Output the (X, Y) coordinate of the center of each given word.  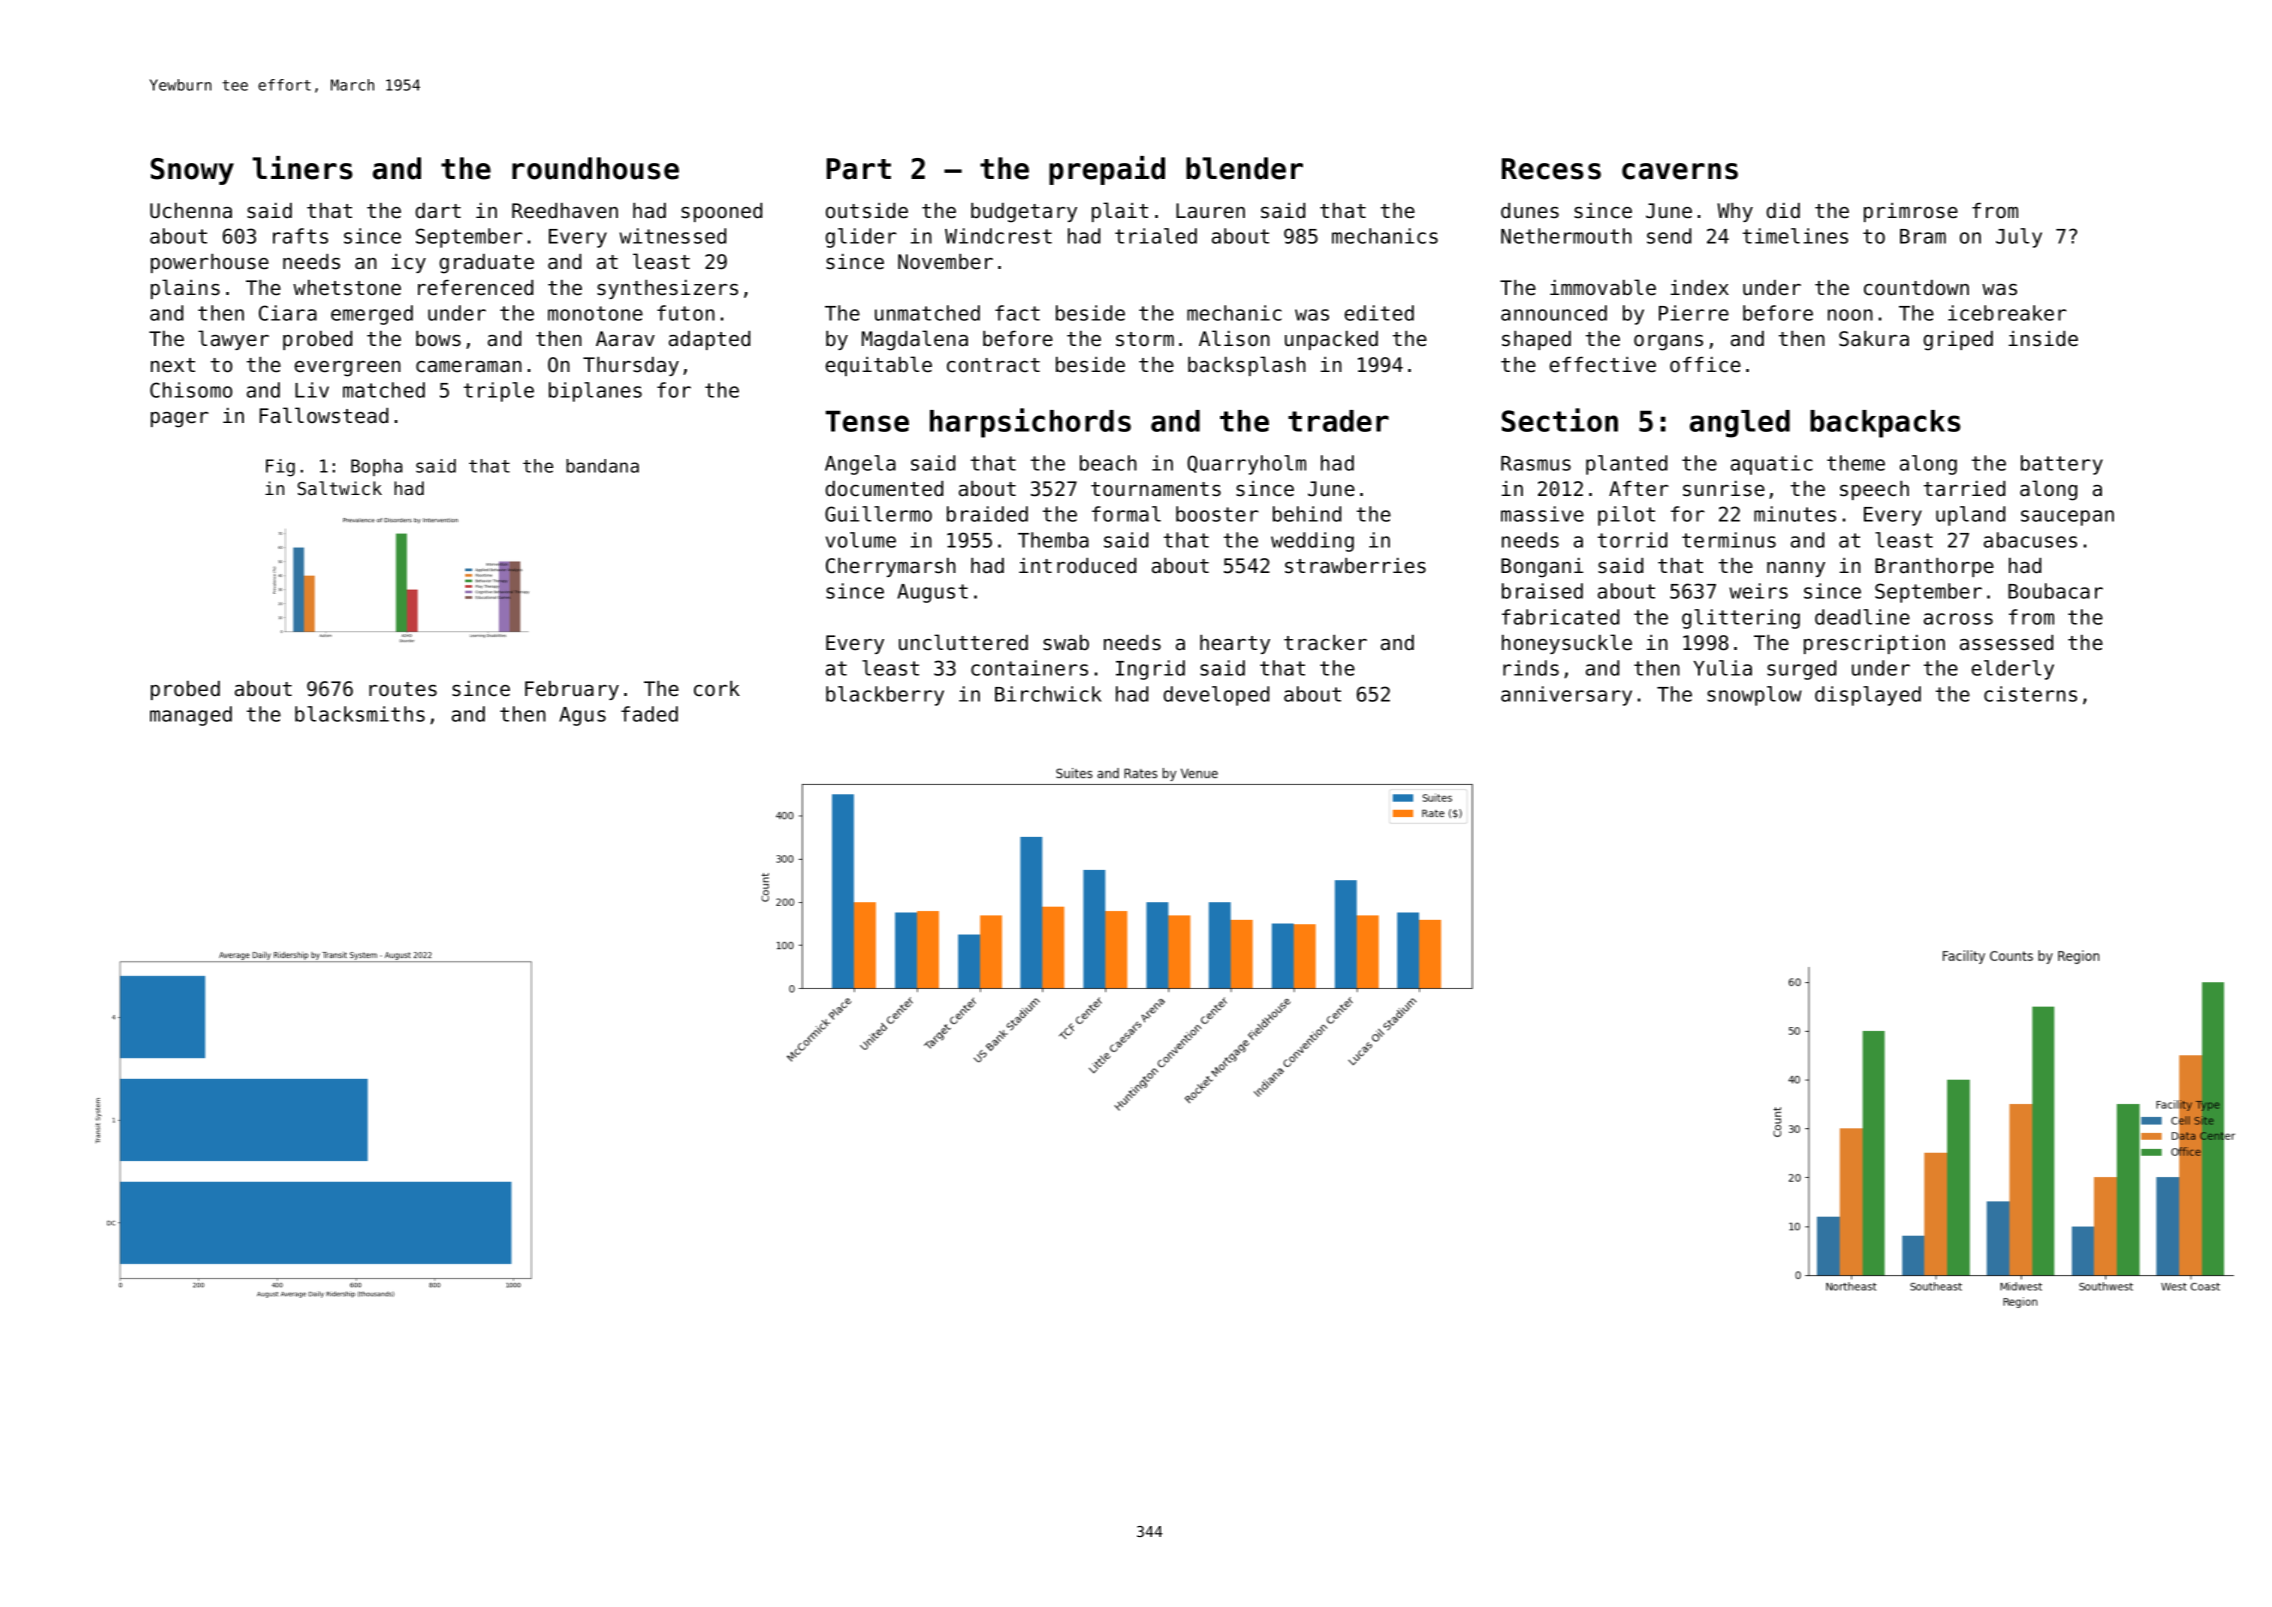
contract (993, 365)
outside (867, 211)
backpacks (1885, 424)
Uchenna (191, 211)
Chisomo (191, 390)
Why (1735, 212)
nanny (1796, 569)
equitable (878, 366)
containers (1029, 668)
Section (1560, 420)
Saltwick (339, 488)
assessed (2006, 643)
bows (438, 339)
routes (403, 689)
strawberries (1355, 566)
